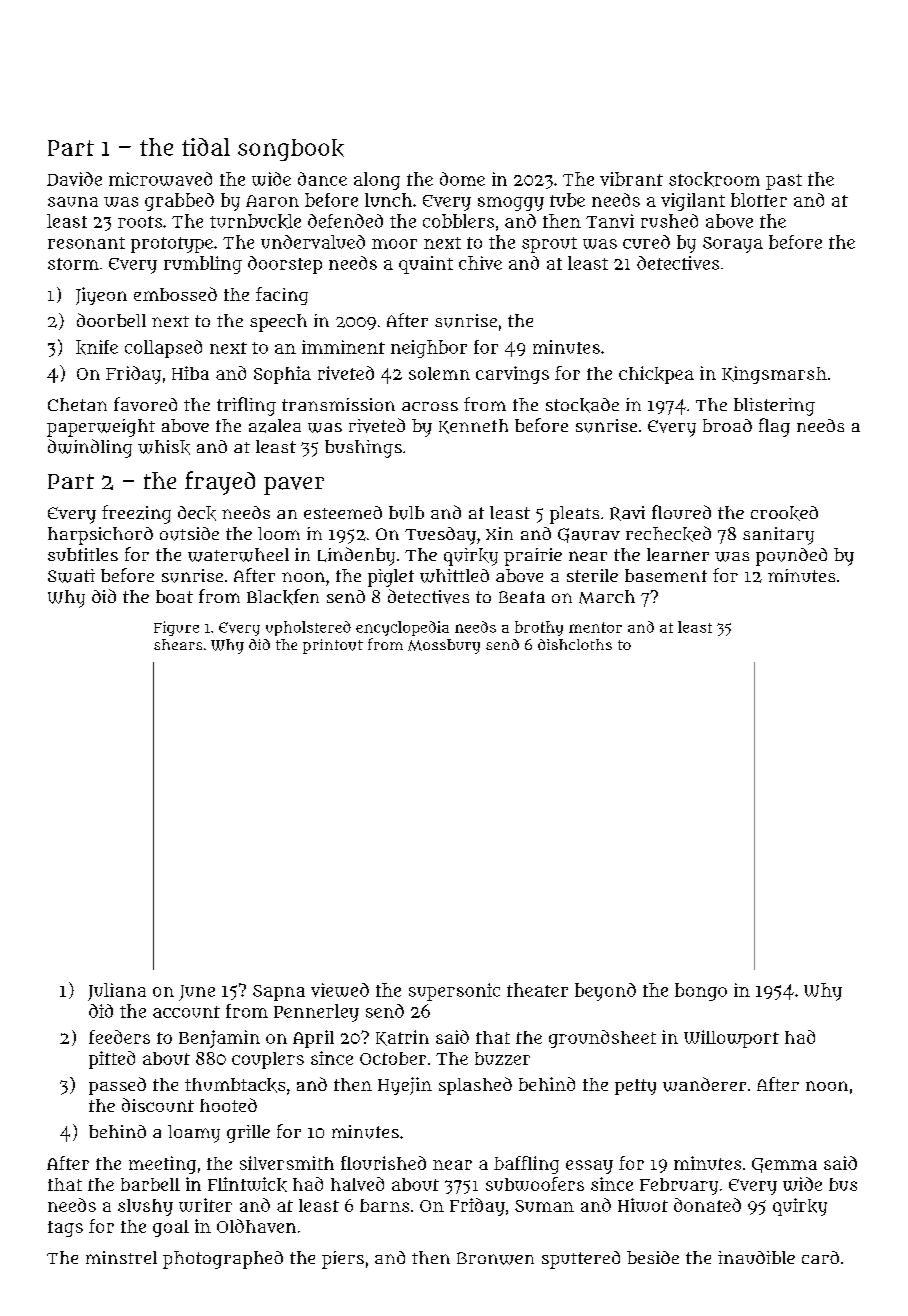  What do you see at coordinates (197, 993) in the page?
I see `June` at bounding box center [197, 993].
